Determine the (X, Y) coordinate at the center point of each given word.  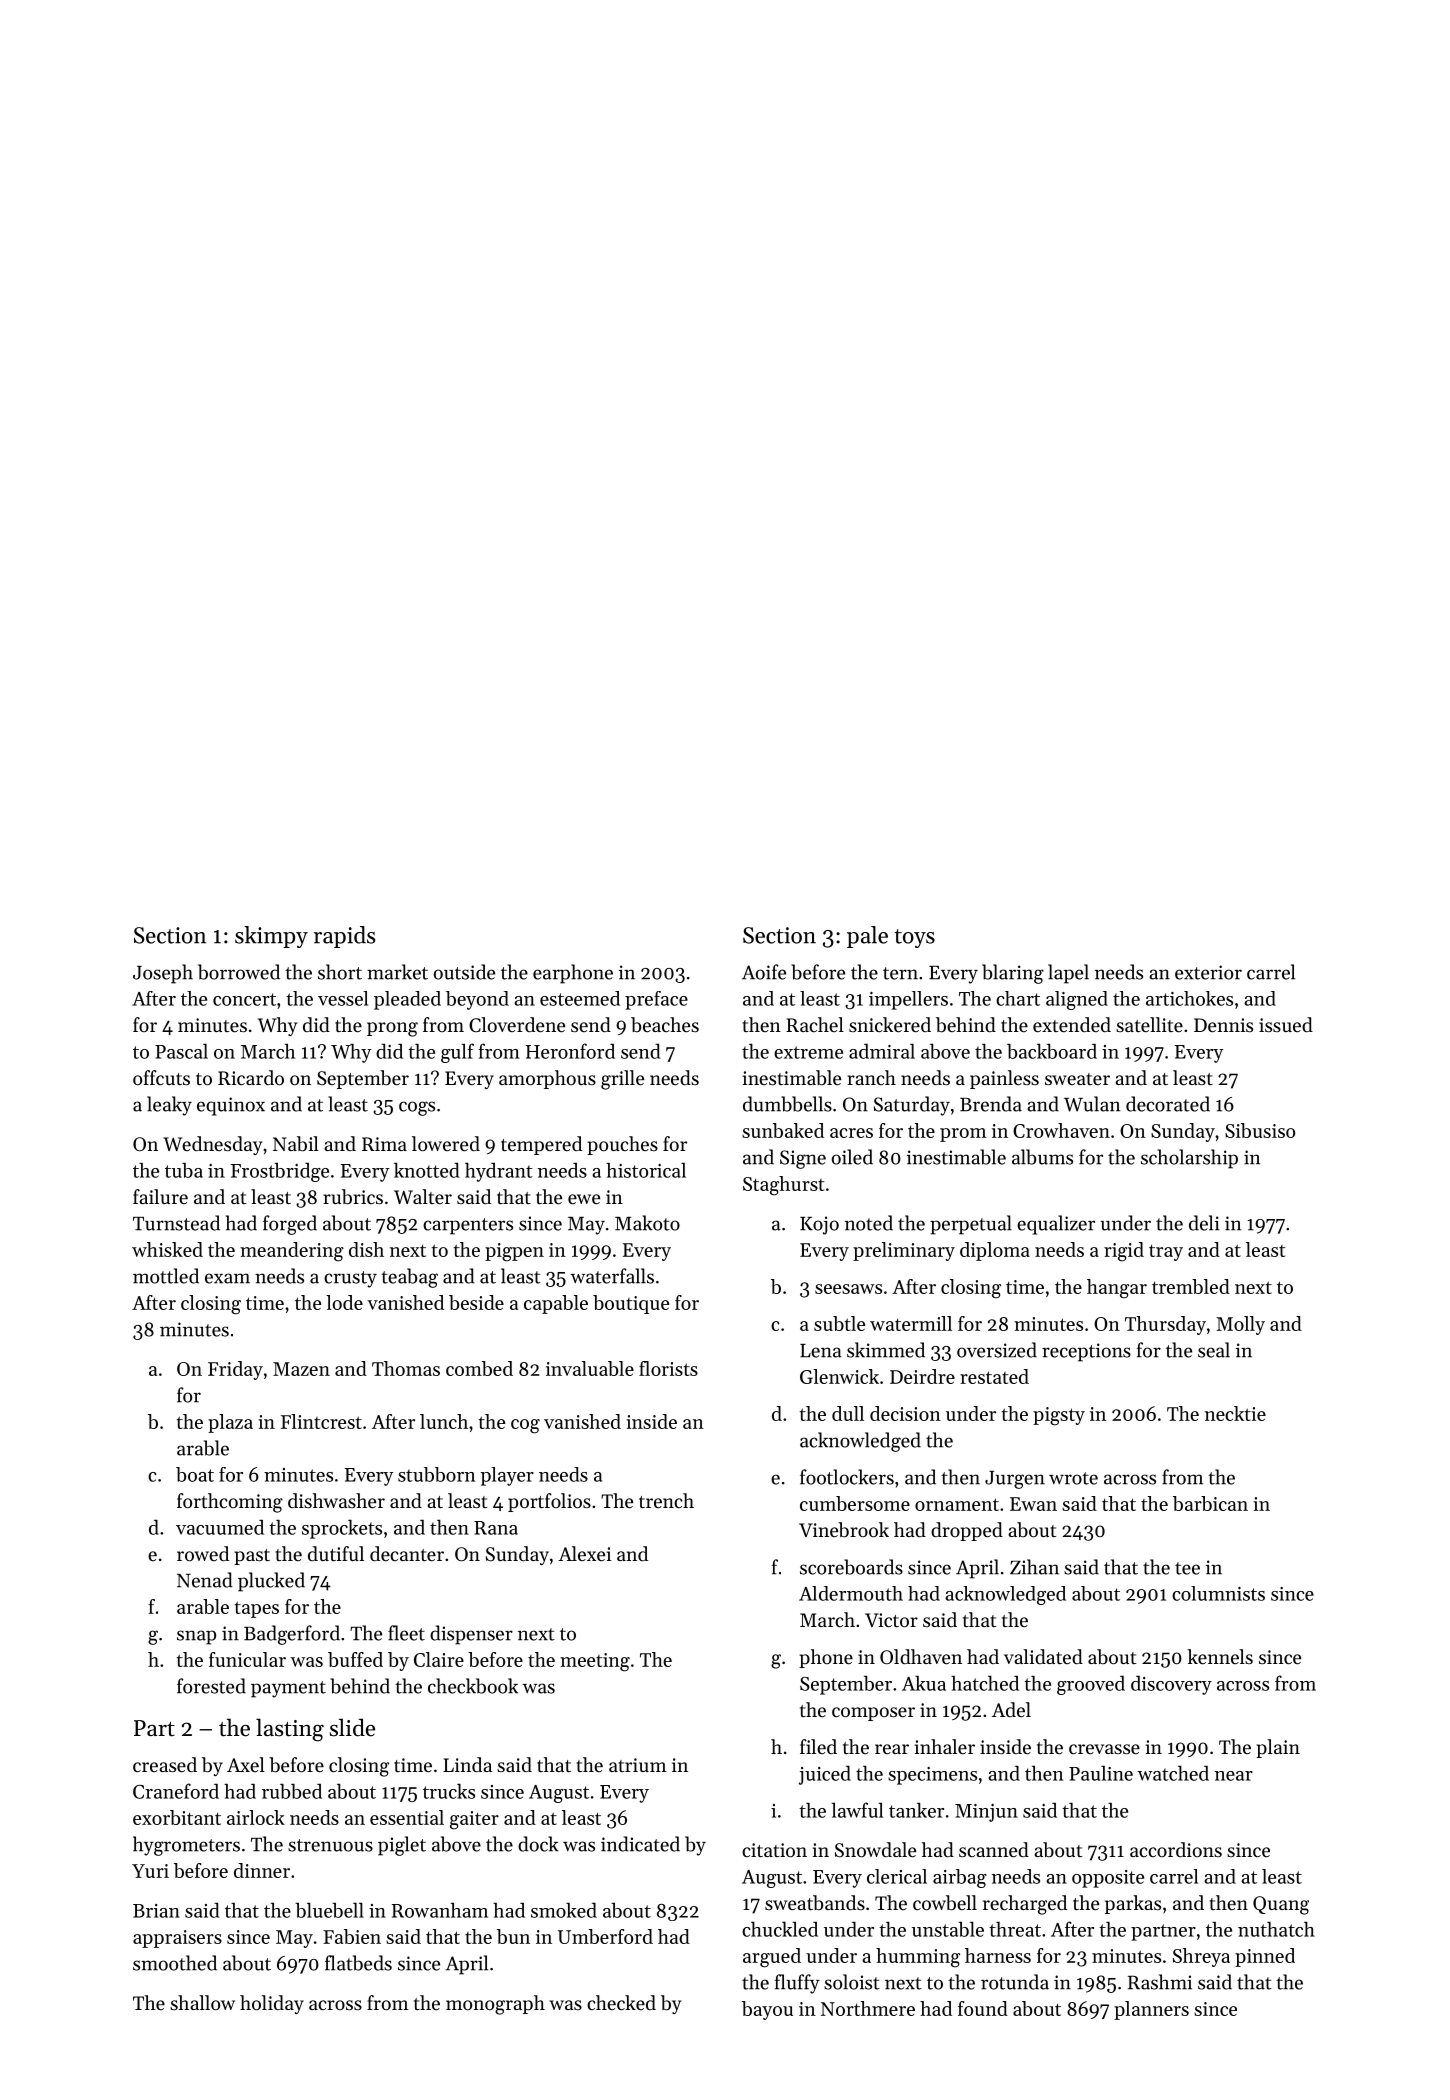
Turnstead (176, 1223)
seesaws (848, 1289)
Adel (1011, 1709)
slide (352, 1727)
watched (1173, 1773)
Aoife (764, 972)
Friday (235, 1370)
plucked (271, 1582)
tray (1166, 1252)
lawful (857, 1810)
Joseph (163, 974)
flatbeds (358, 1963)
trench (666, 1500)
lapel (1068, 974)
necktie (1235, 1413)
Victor (891, 1620)
